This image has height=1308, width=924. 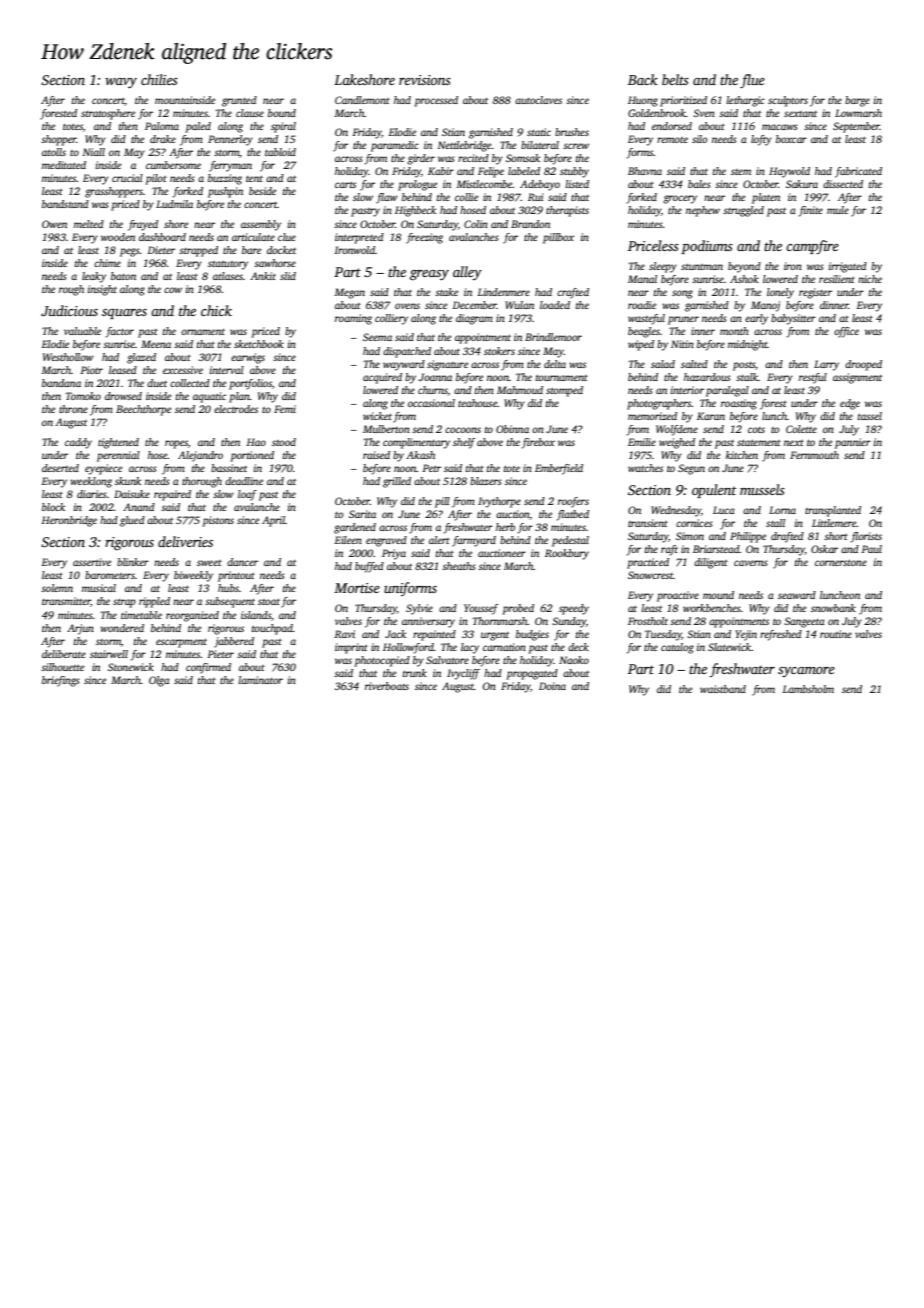 What do you see at coordinates (573, 515) in the image?
I see `flatbed` at bounding box center [573, 515].
